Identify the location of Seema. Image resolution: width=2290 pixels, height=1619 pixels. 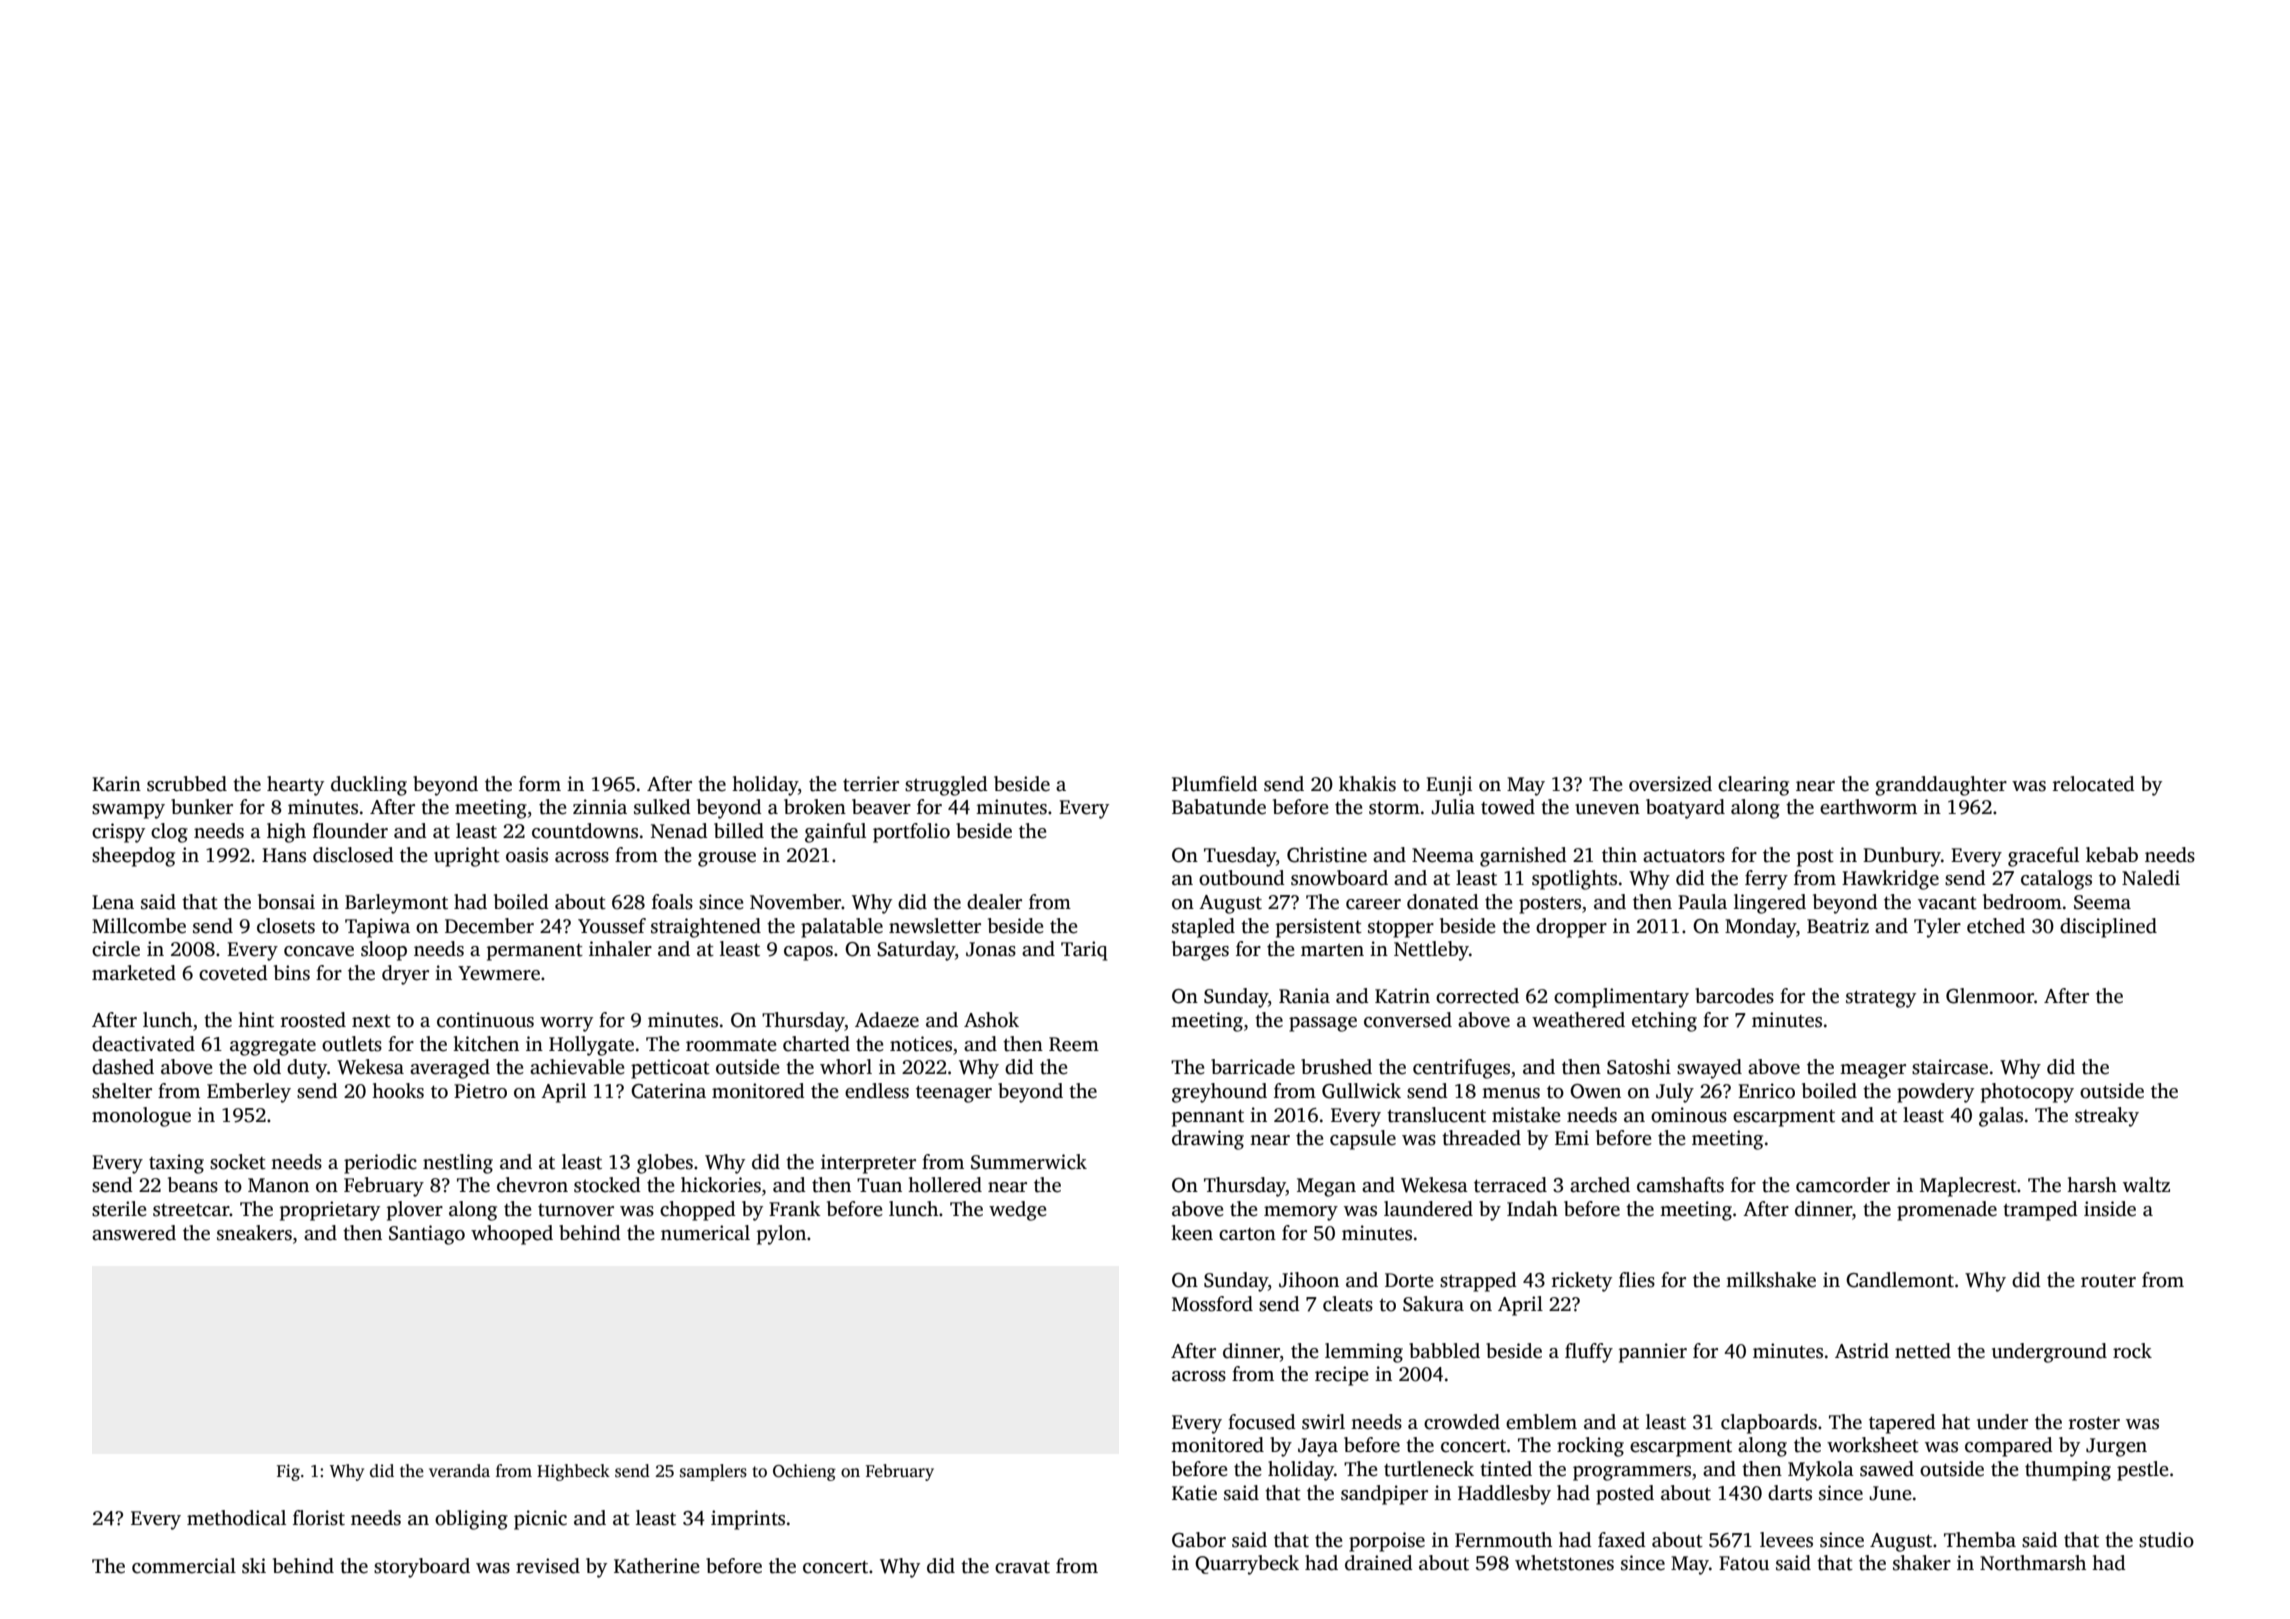
(2102, 902).
